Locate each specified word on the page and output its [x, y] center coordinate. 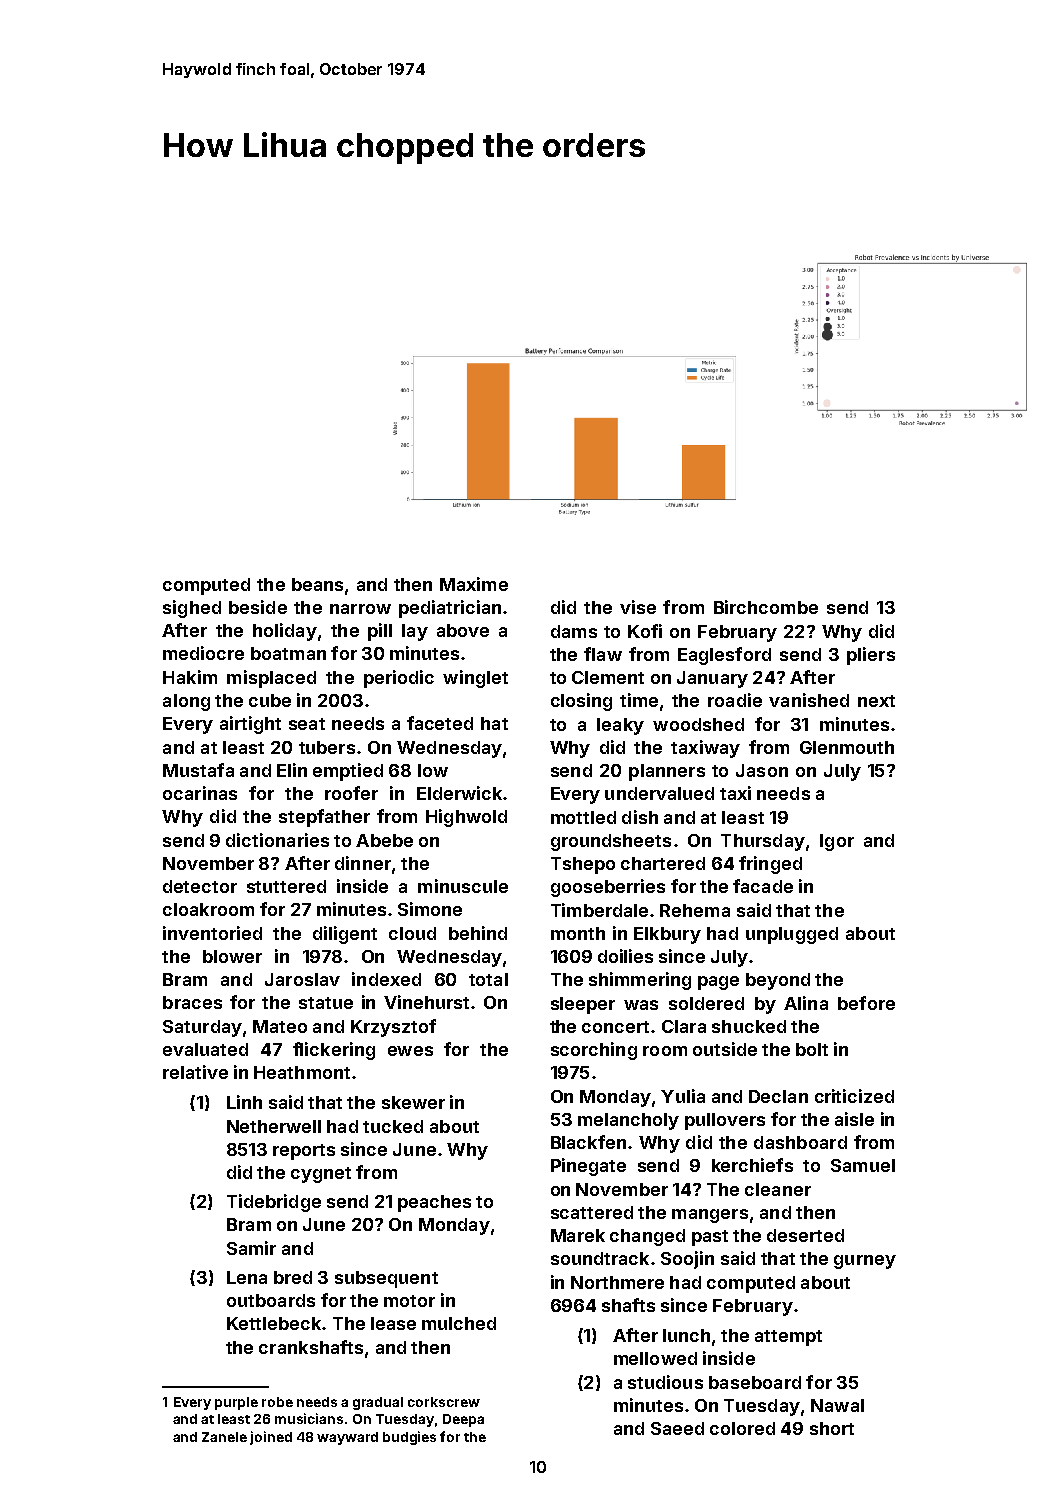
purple [236, 1403]
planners [667, 772]
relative [195, 1072]
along [186, 702]
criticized [854, 1096]
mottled [583, 817]
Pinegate [588, 1167]
